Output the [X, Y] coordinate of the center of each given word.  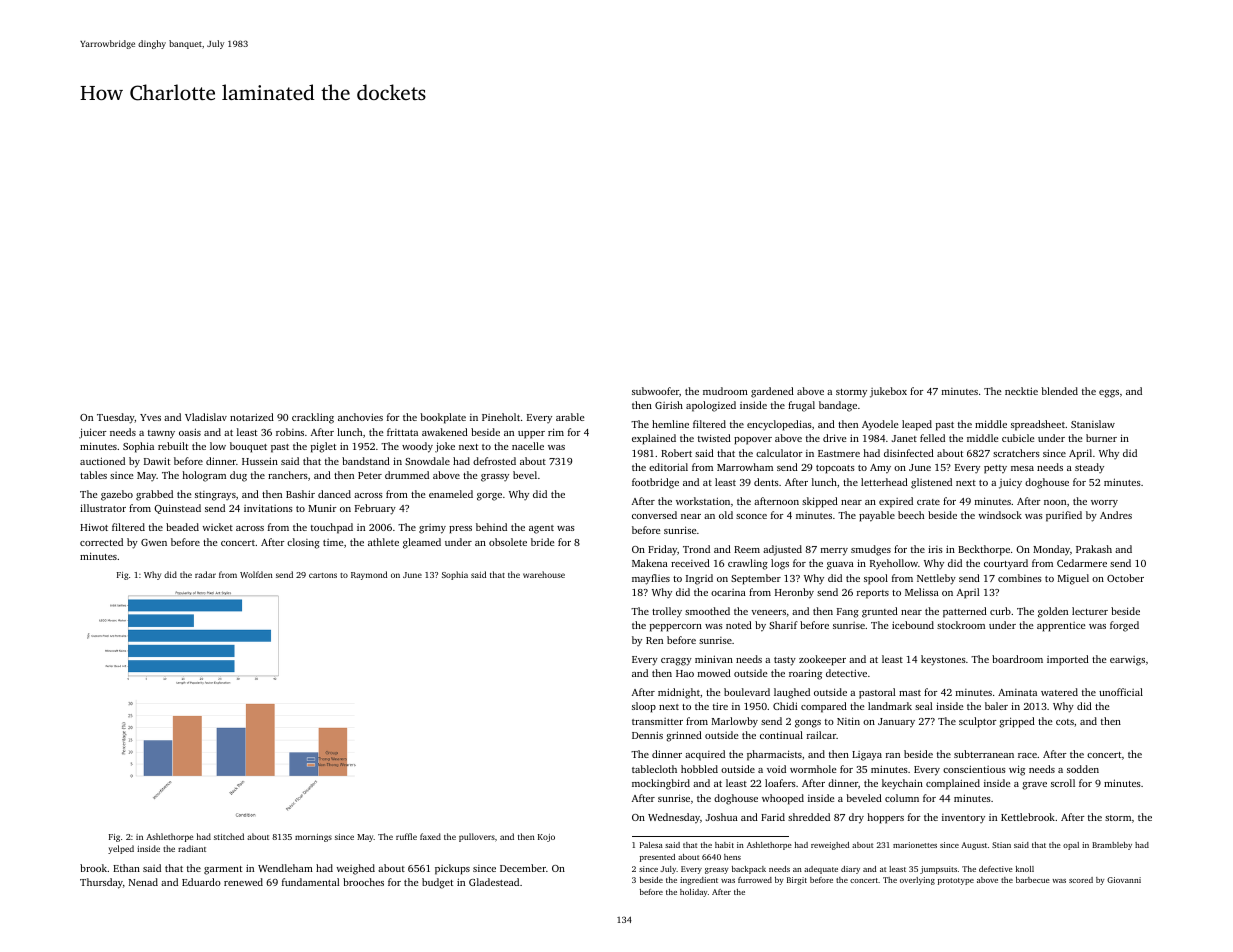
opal [1071, 846]
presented [657, 858]
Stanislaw [1093, 424]
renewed [243, 882]
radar [205, 574]
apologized [711, 406]
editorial [668, 467]
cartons [323, 575]
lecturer [1090, 611]
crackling [313, 418]
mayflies [651, 579]
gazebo [117, 495]
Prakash [1094, 549]
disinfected [909, 453]
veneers [769, 612]
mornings [313, 838]
